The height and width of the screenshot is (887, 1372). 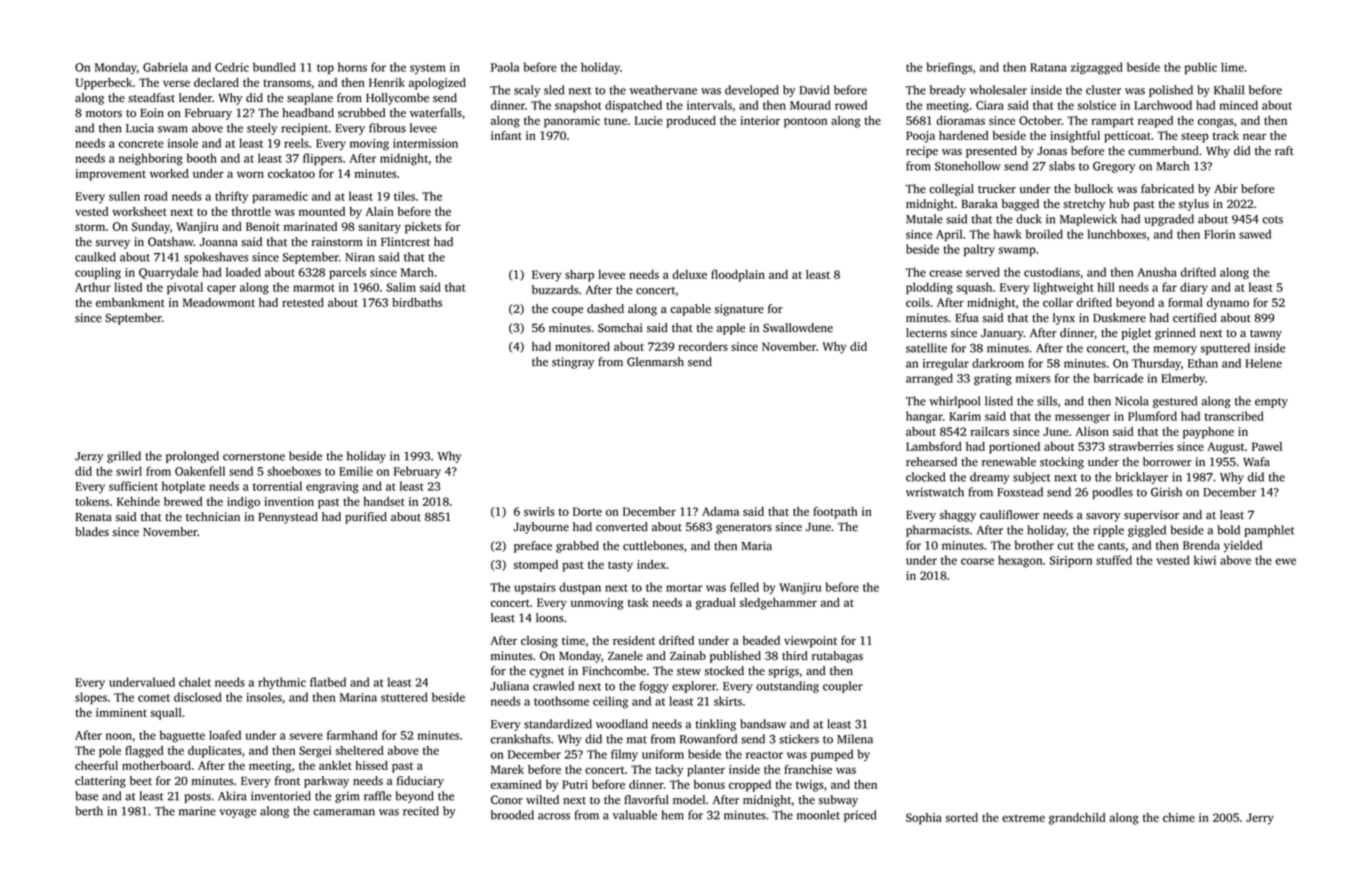 I want to click on rhythmic, so click(x=282, y=683).
